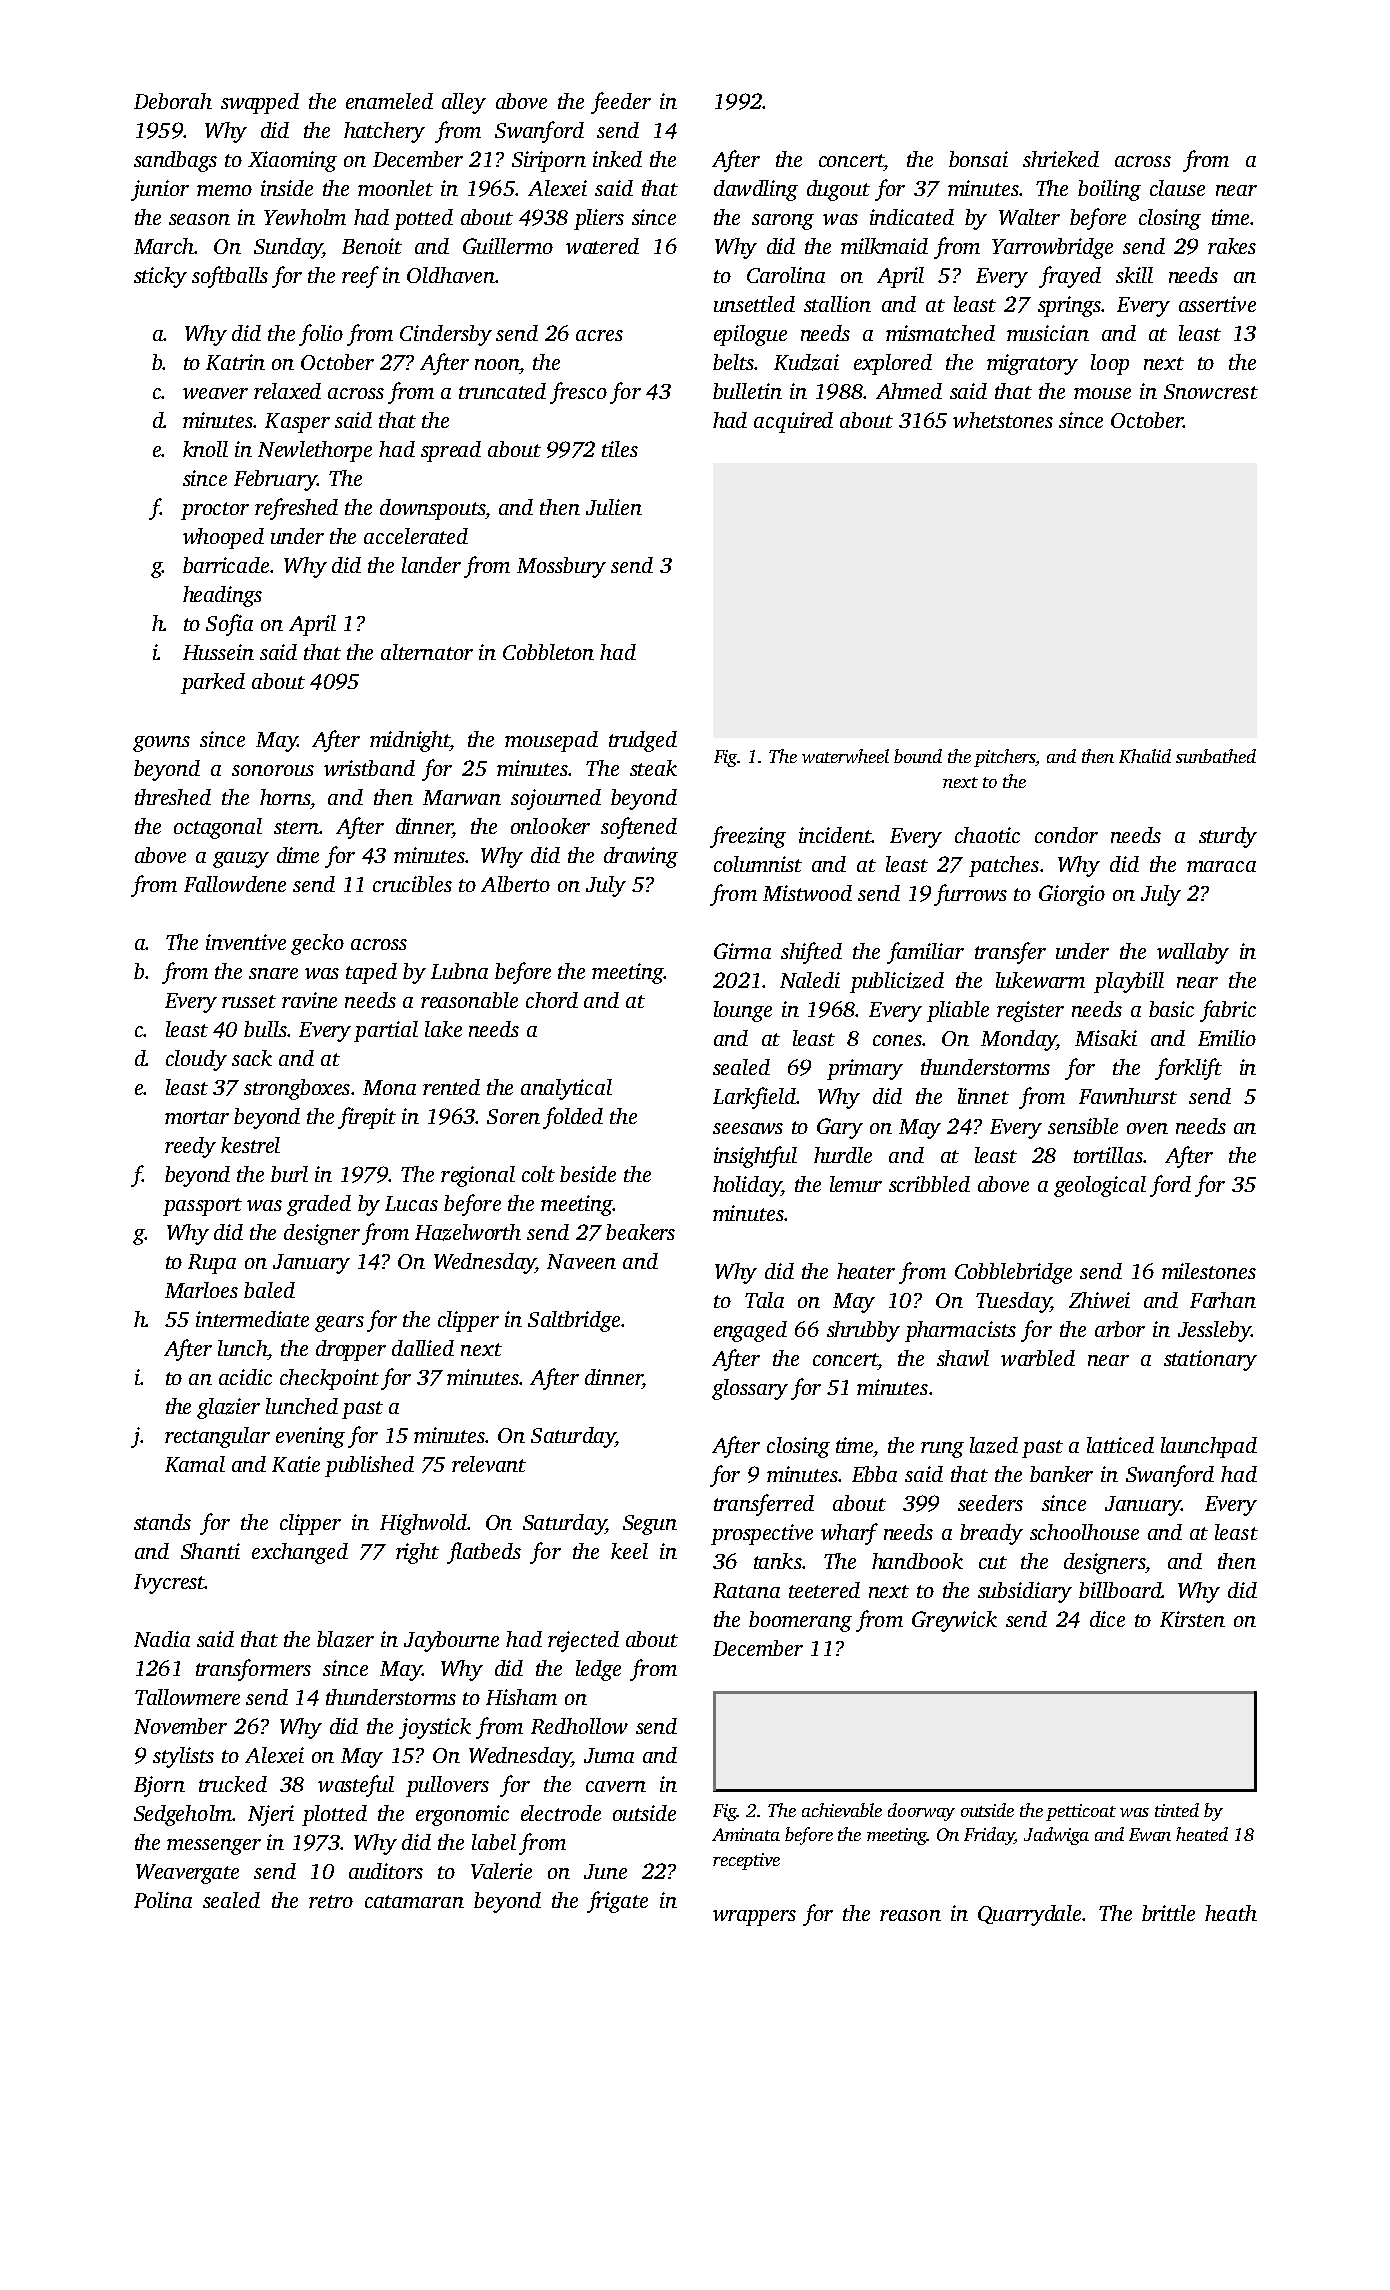 The height and width of the image is (2290, 1390). I want to click on Hussein, so click(218, 652).
